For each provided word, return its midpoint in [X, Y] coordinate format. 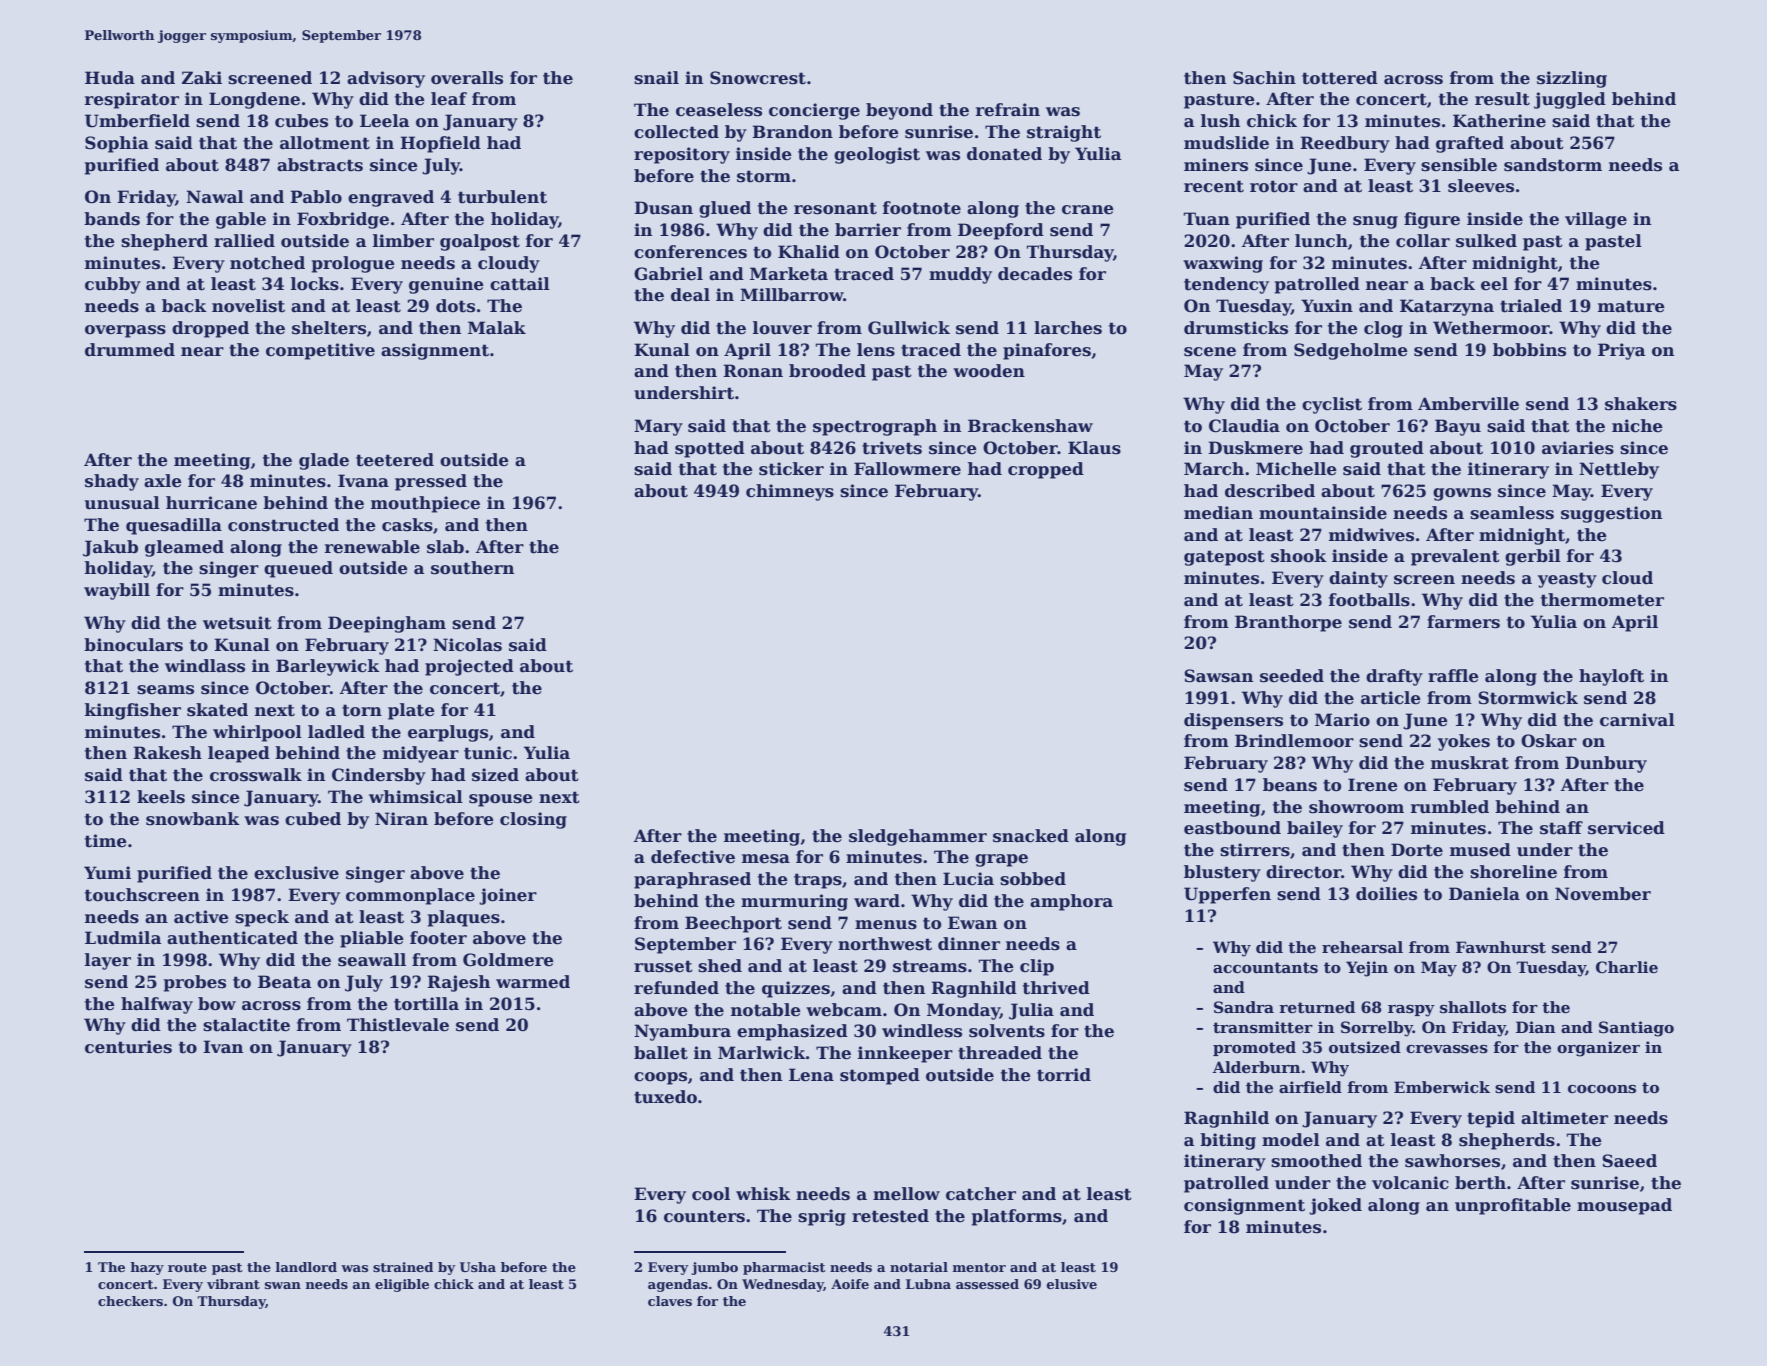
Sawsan [1218, 676]
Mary [658, 427]
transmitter [1263, 1027]
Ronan [753, 371]
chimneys [790, 492]
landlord [306, 1267]
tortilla [426, 1004]
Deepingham [387, 624]
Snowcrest [758, 78]
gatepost [1224, 558]
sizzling [1572, 79]
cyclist [1332, 405]
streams [930, 966]
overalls [467, 78]
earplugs [448, 733]
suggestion [1611, 514]
